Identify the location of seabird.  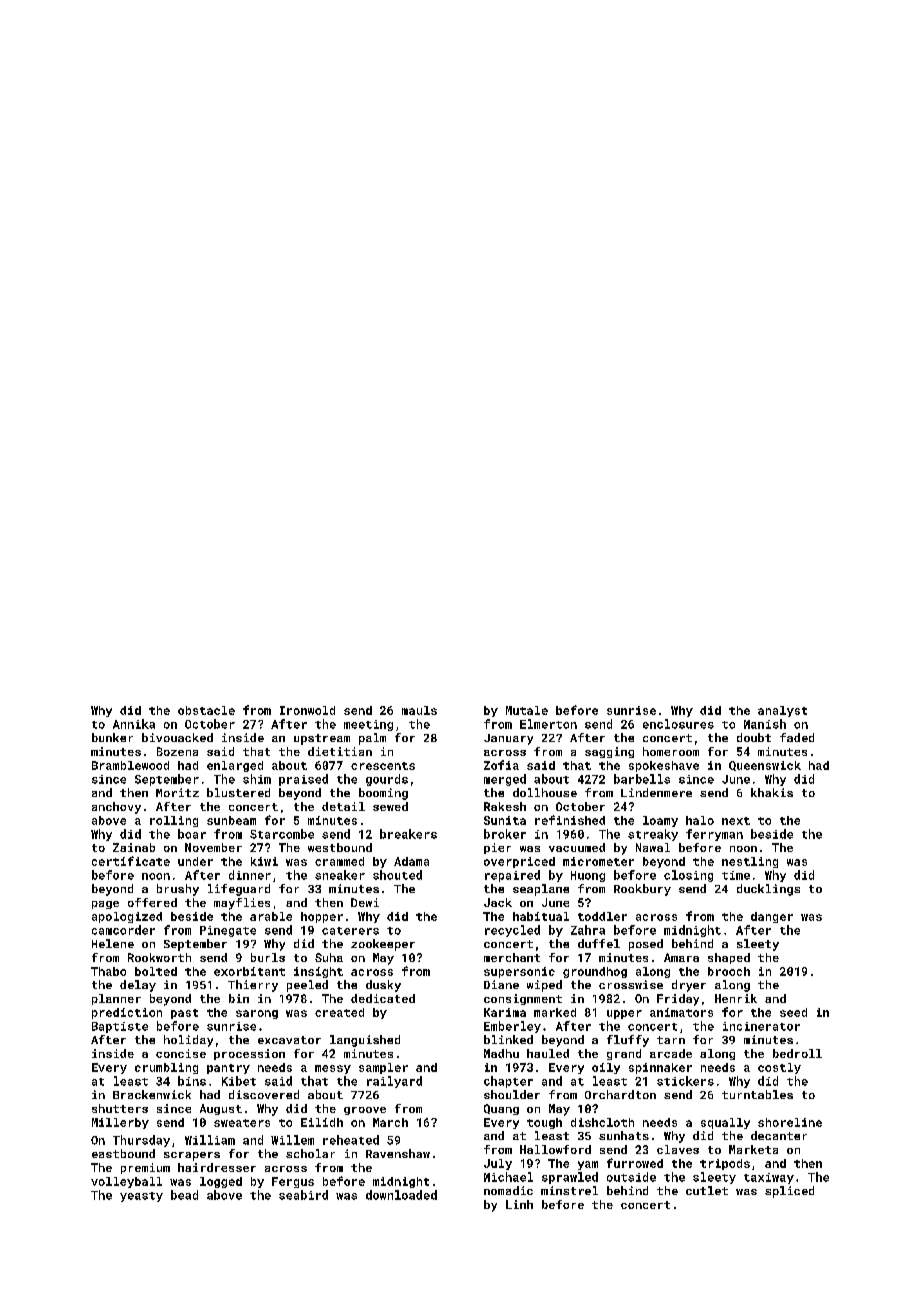
(303, 1195).
